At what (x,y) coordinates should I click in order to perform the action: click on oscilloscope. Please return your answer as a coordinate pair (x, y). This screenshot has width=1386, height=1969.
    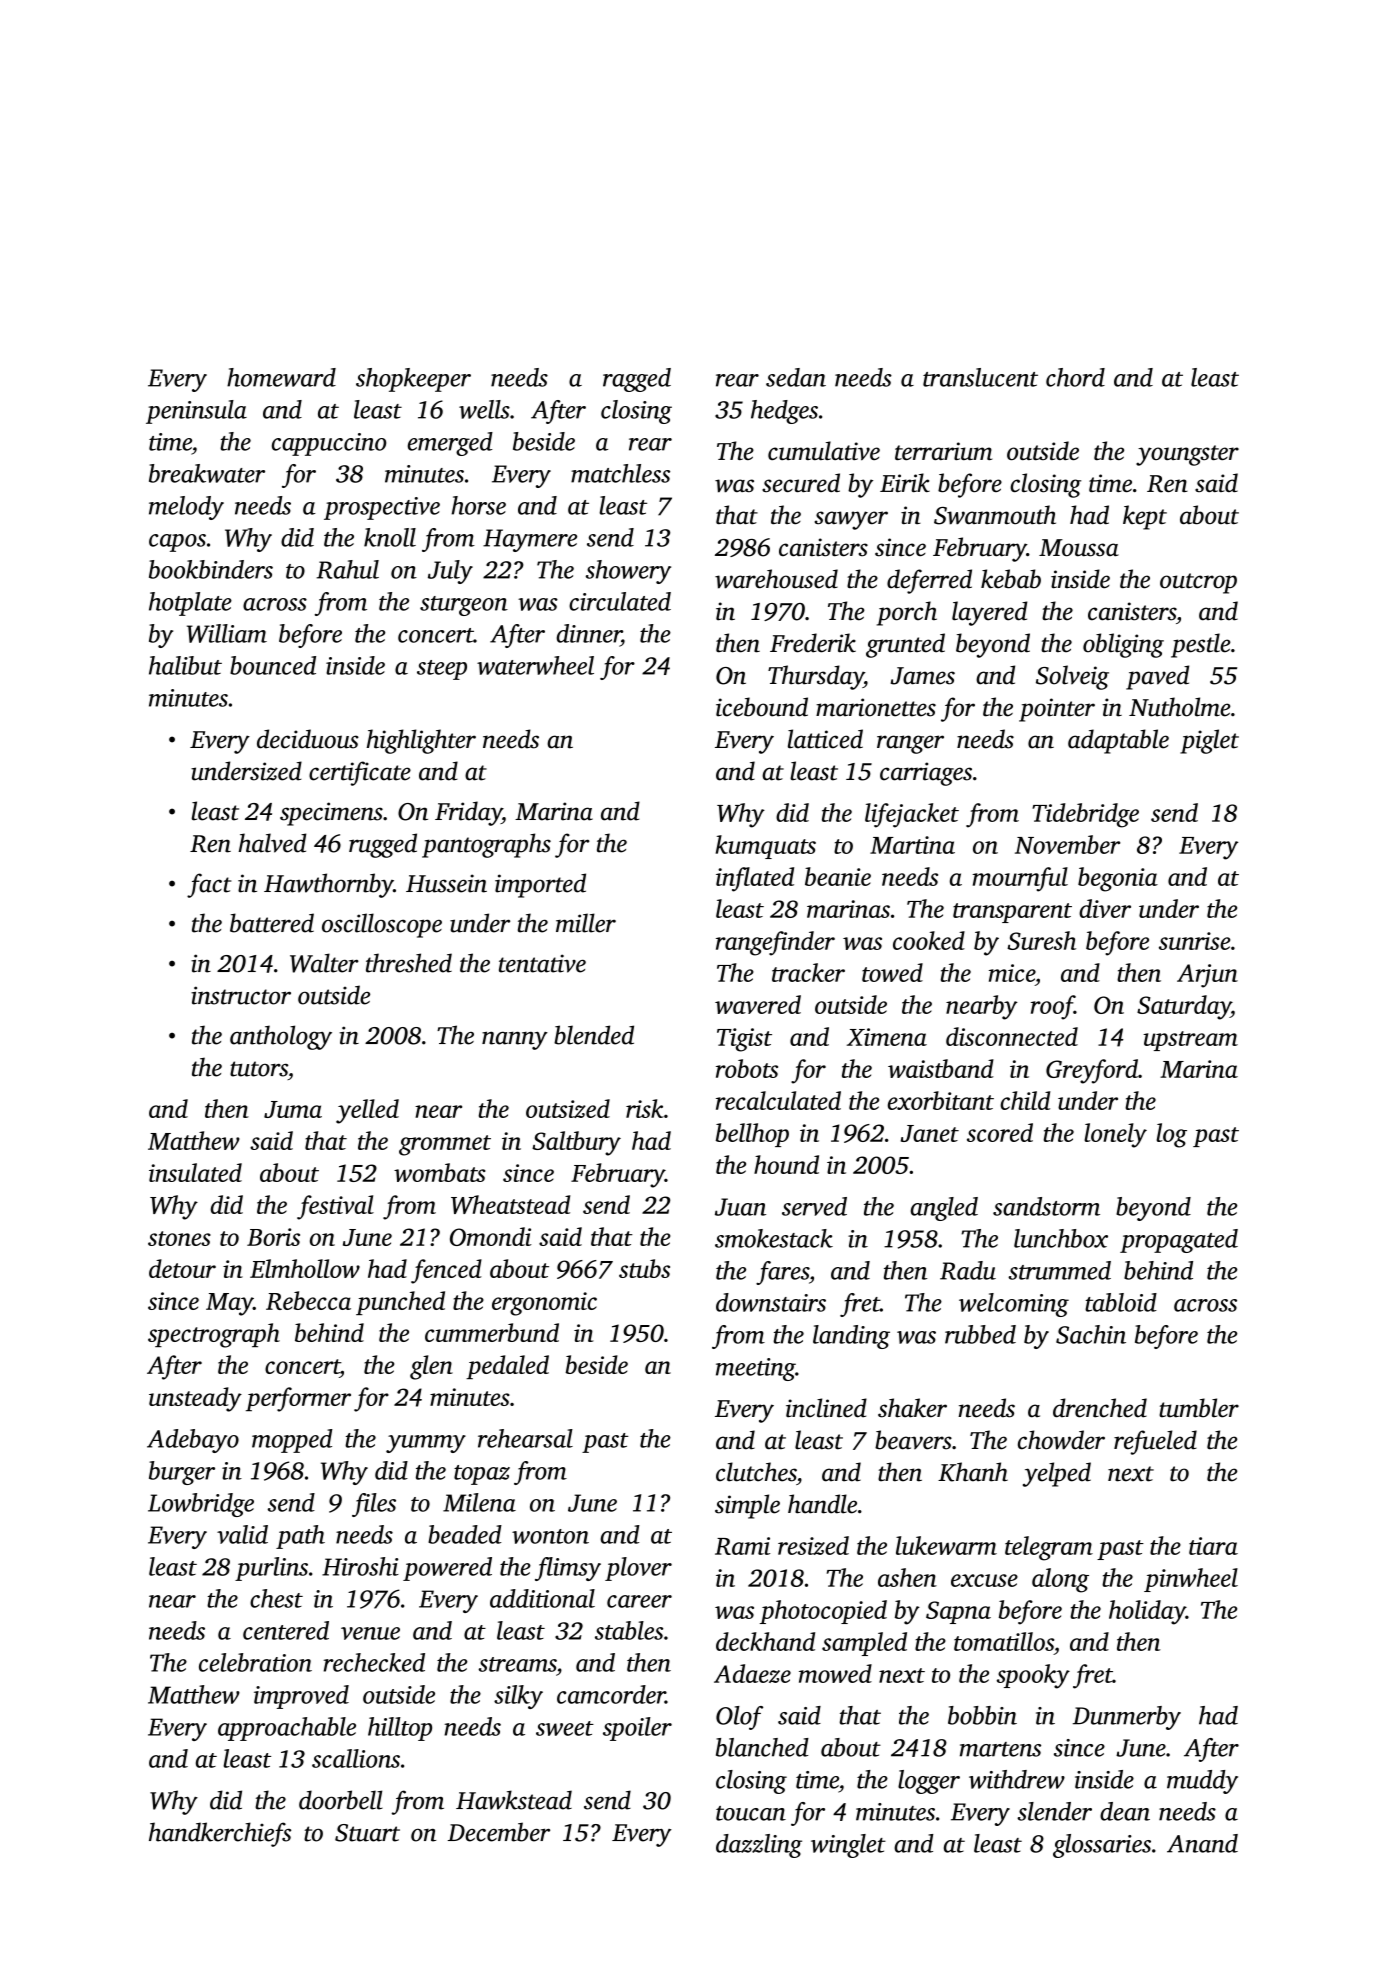
    Looking at the image, I should click on (382, 925).
